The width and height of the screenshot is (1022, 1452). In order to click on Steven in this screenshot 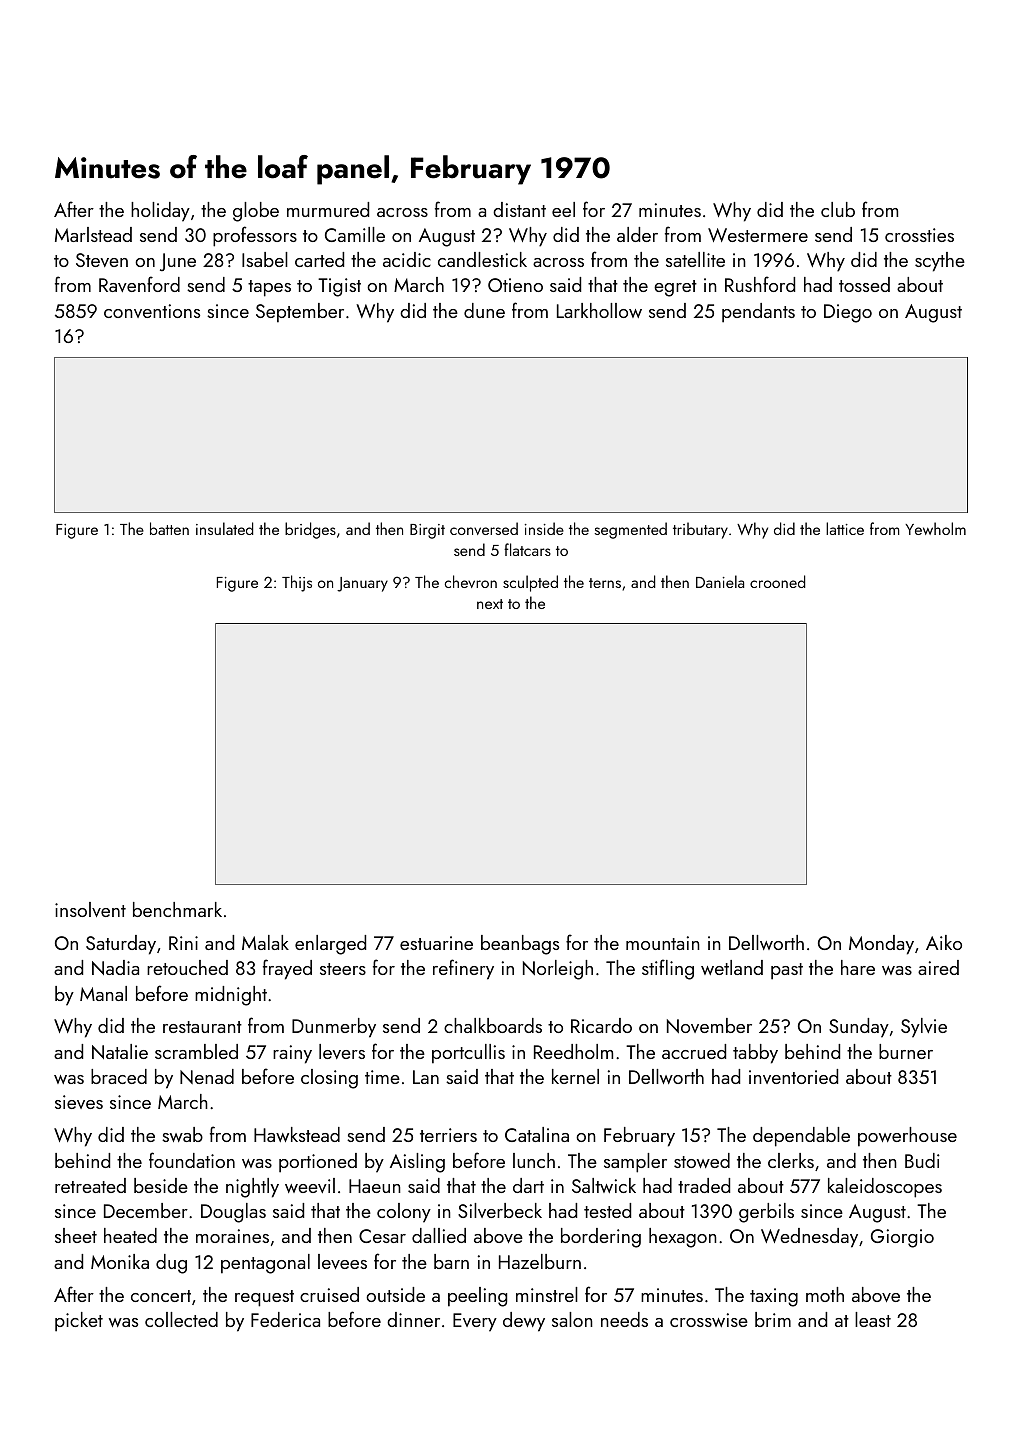, I will do `click(102, 260)`.
